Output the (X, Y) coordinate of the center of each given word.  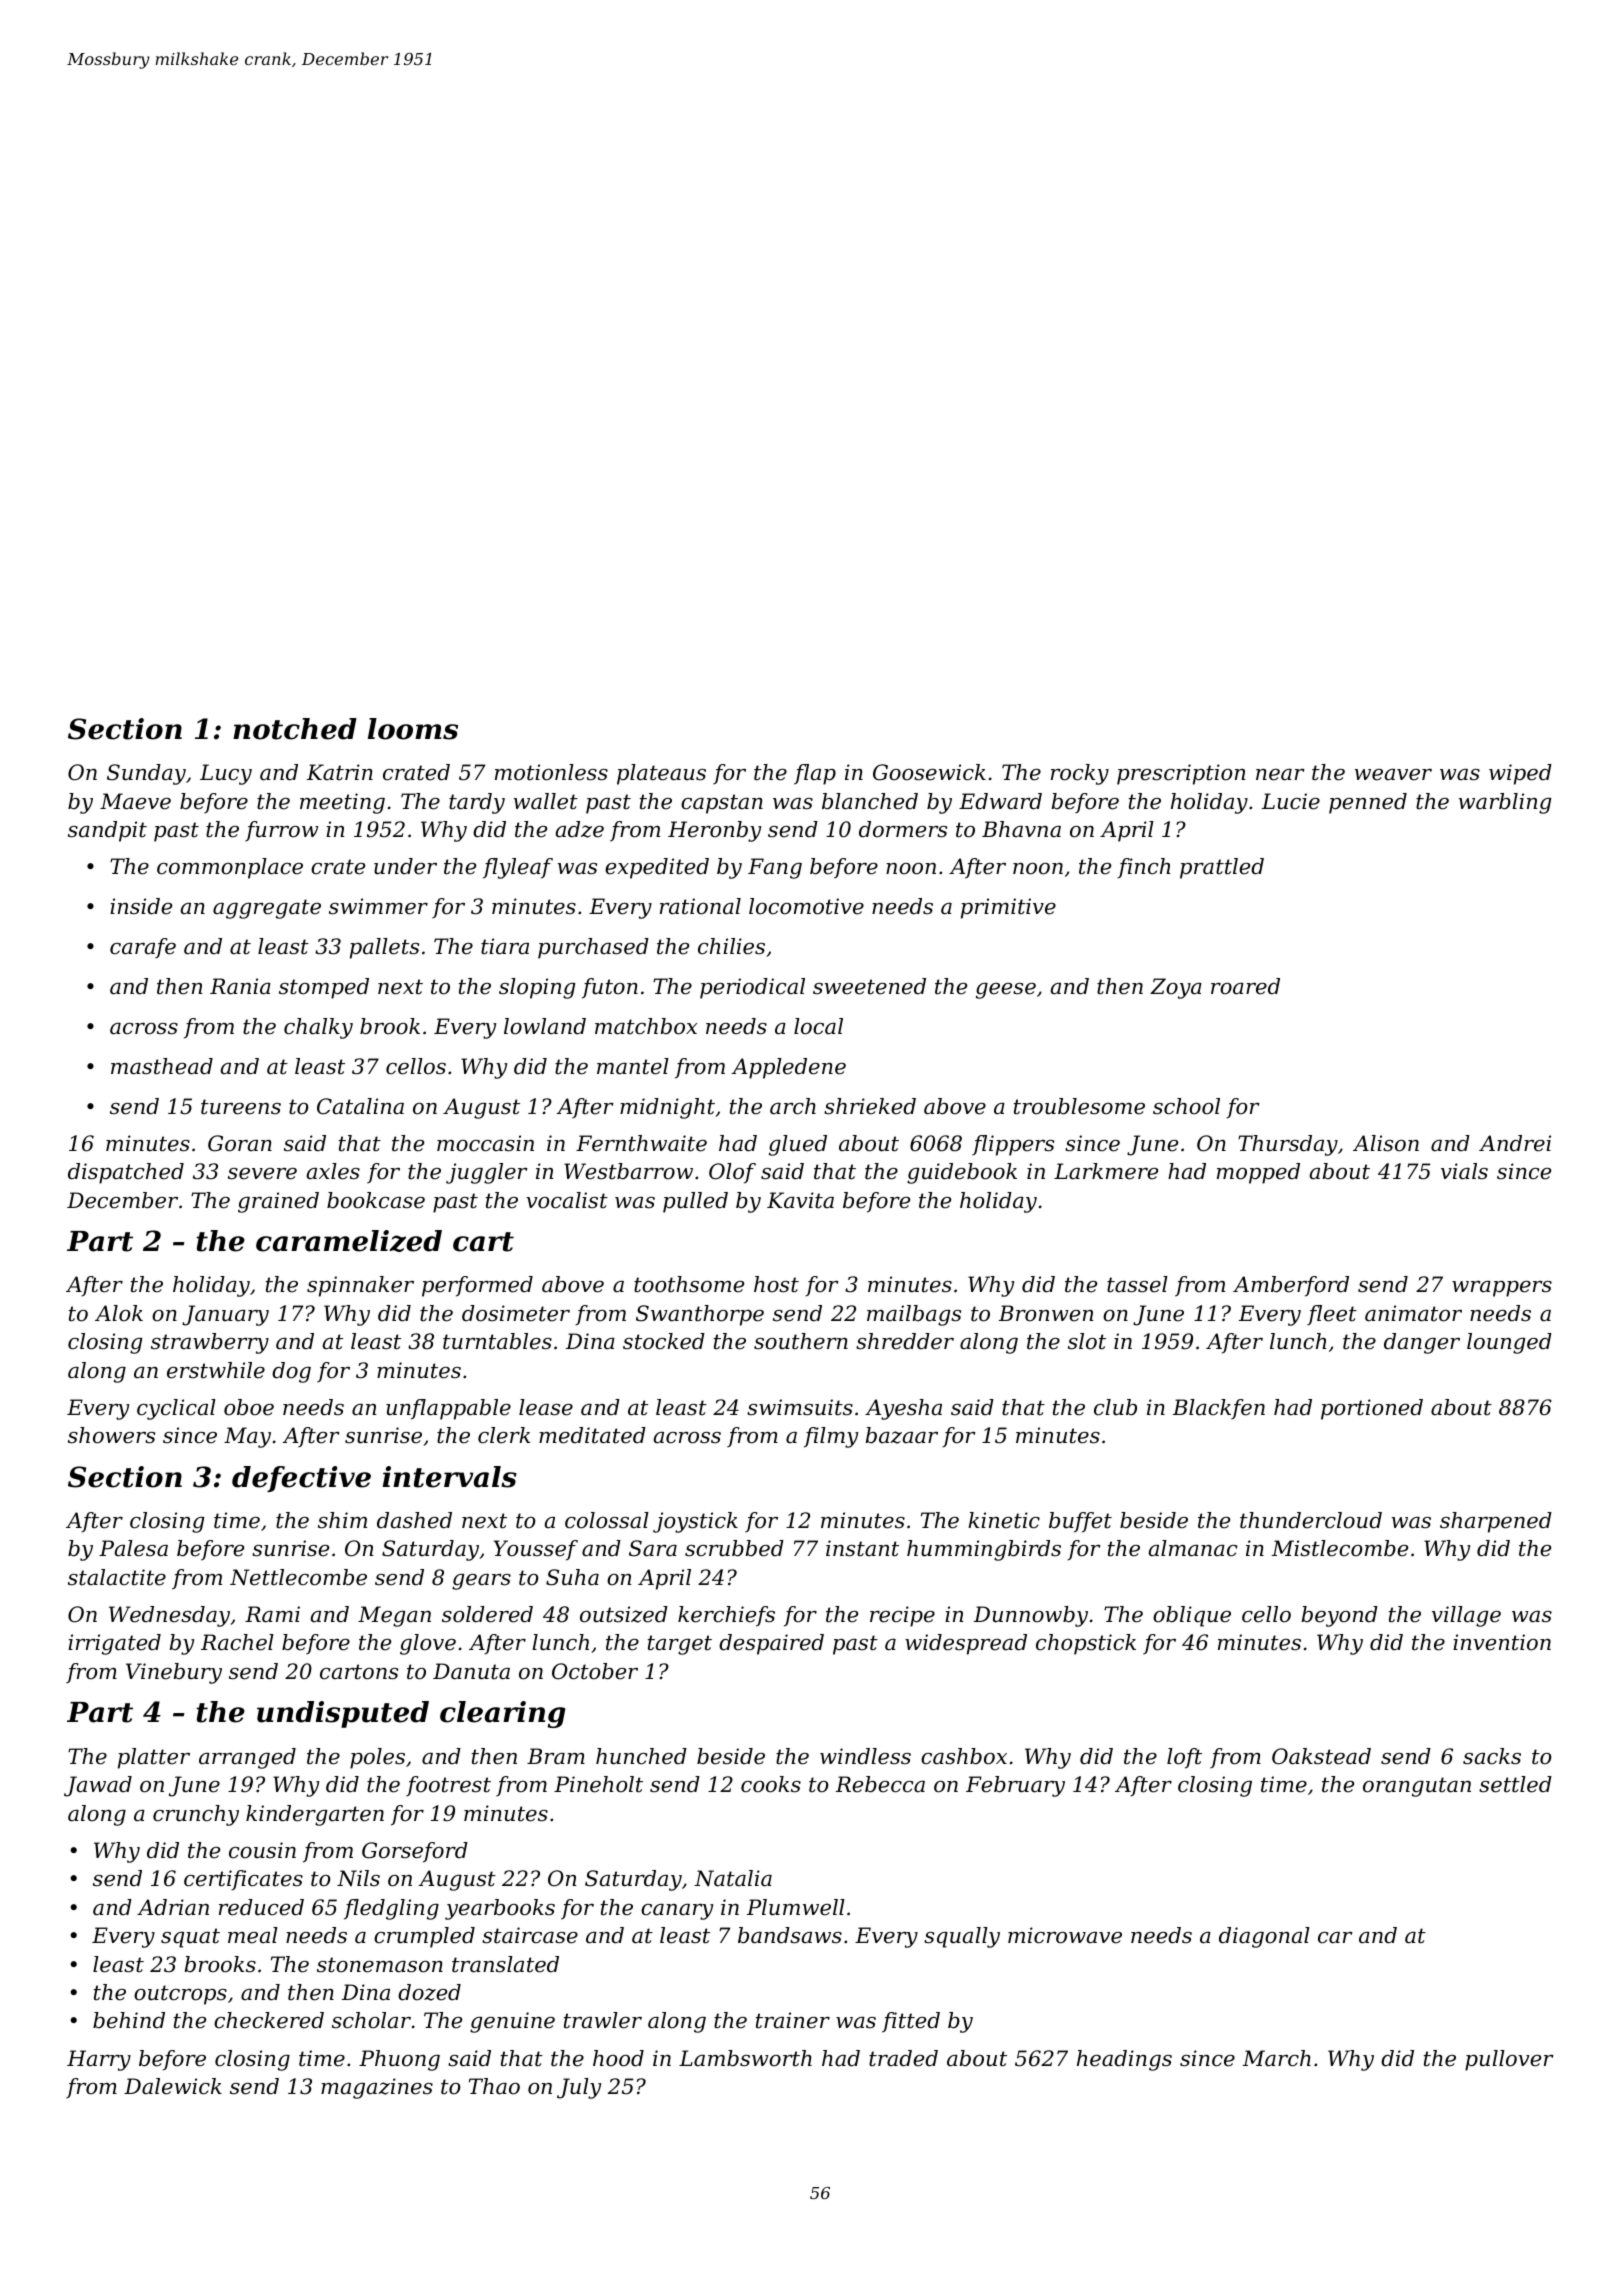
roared (1245, 986)
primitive (1008, 908)
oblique (1192, 1616)
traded (903, 2058)
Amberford (1291, 1286)
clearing (502, 1714)
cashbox (964, 1756)
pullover (1509, 2060)
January (225, 1315)
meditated (592, 1435)
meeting (342, 803)
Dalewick (173, 2086)
